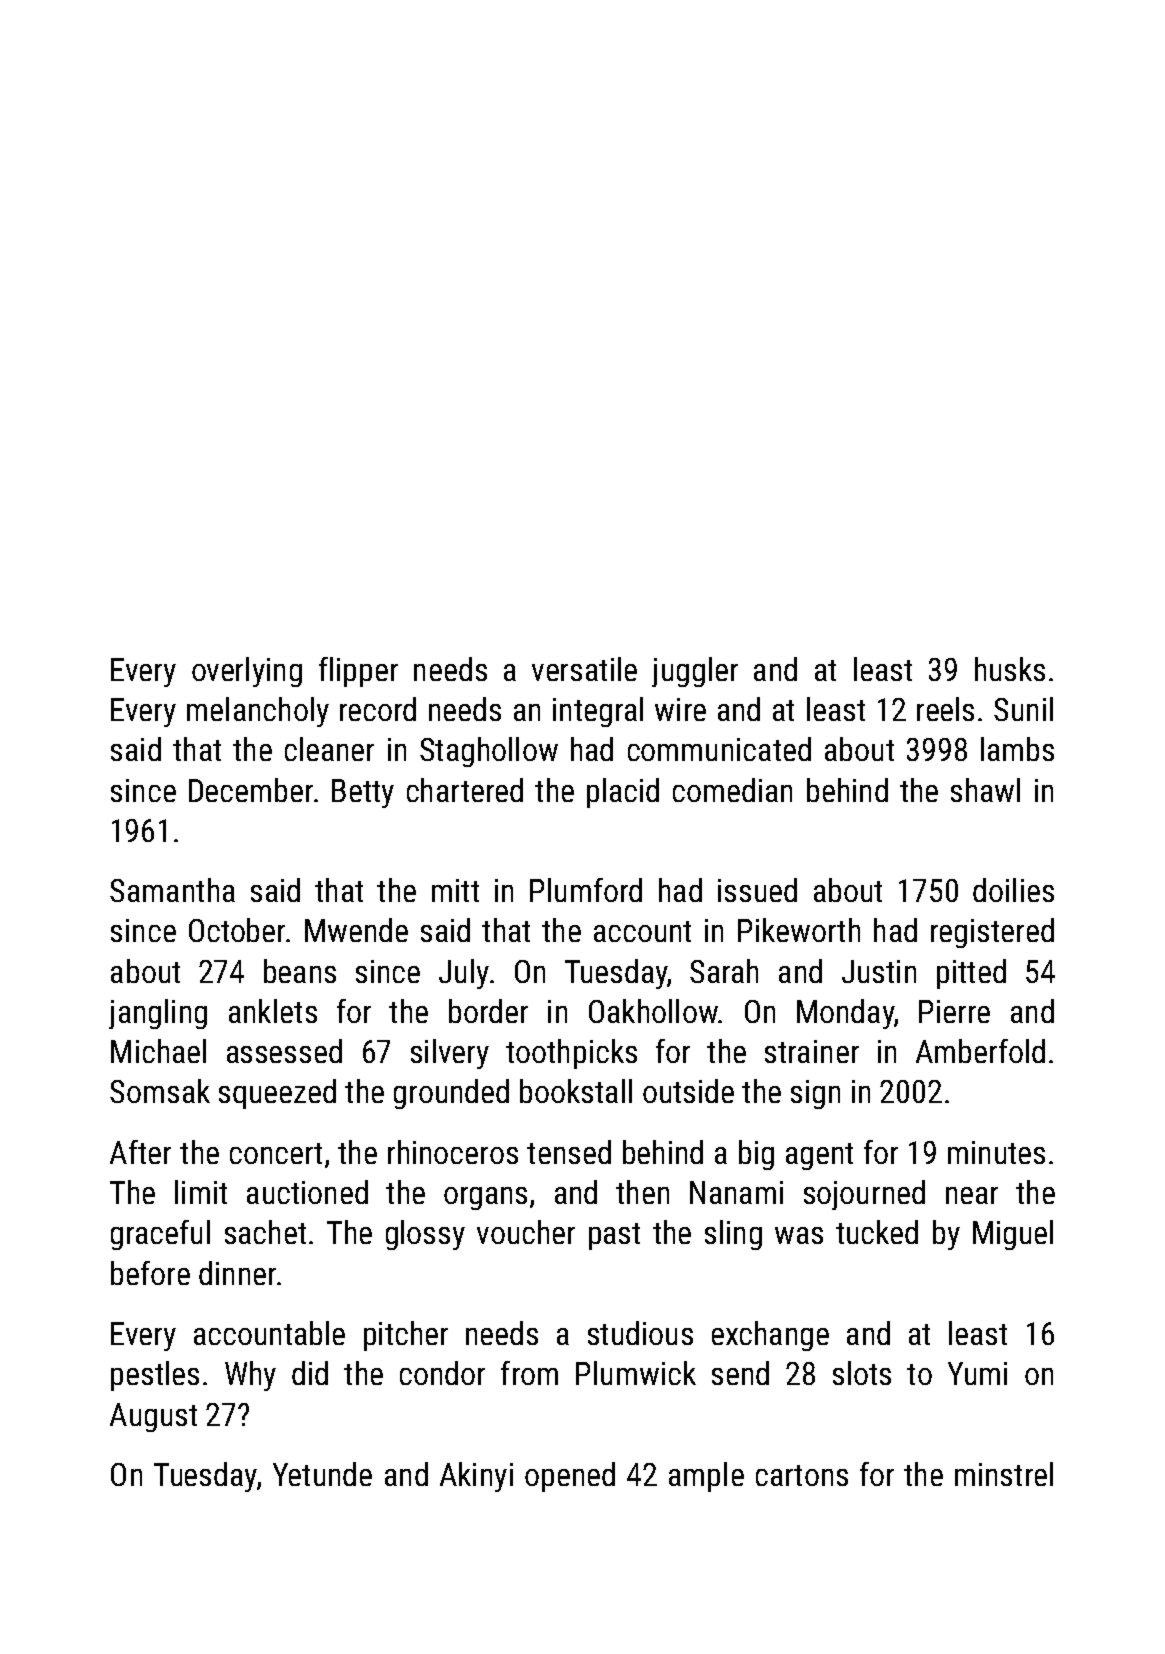 This screenshot has height=1654, width=1165. Describe the element at coordinates (442, 1373) in the screenshot. I see `condor` at that location.
